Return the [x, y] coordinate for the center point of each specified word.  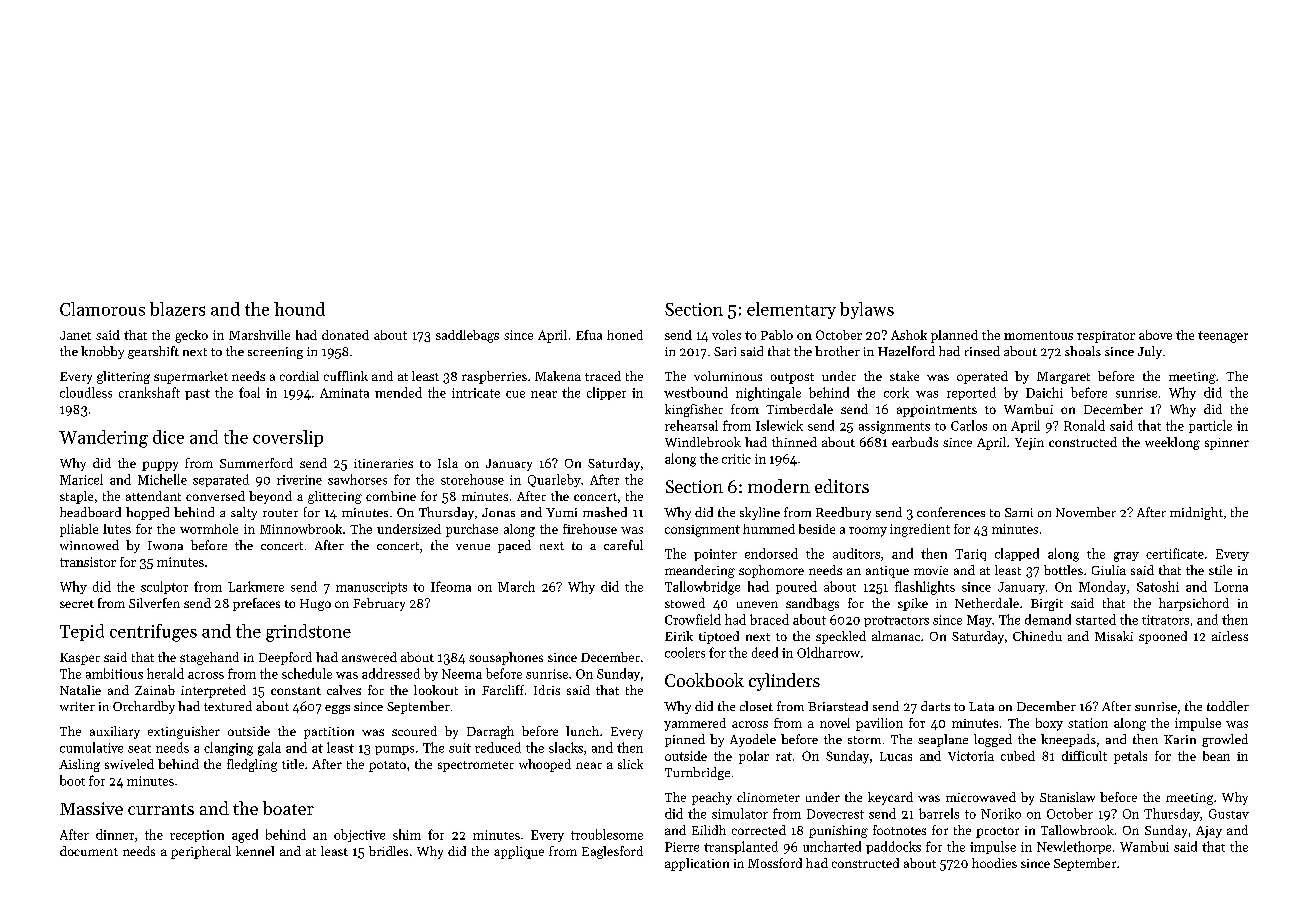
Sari [725, 351]
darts [935, 706]
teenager [1223, 337]
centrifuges [153, 633]
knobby [102, 352]
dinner [115, 834]
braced [769, 619]
